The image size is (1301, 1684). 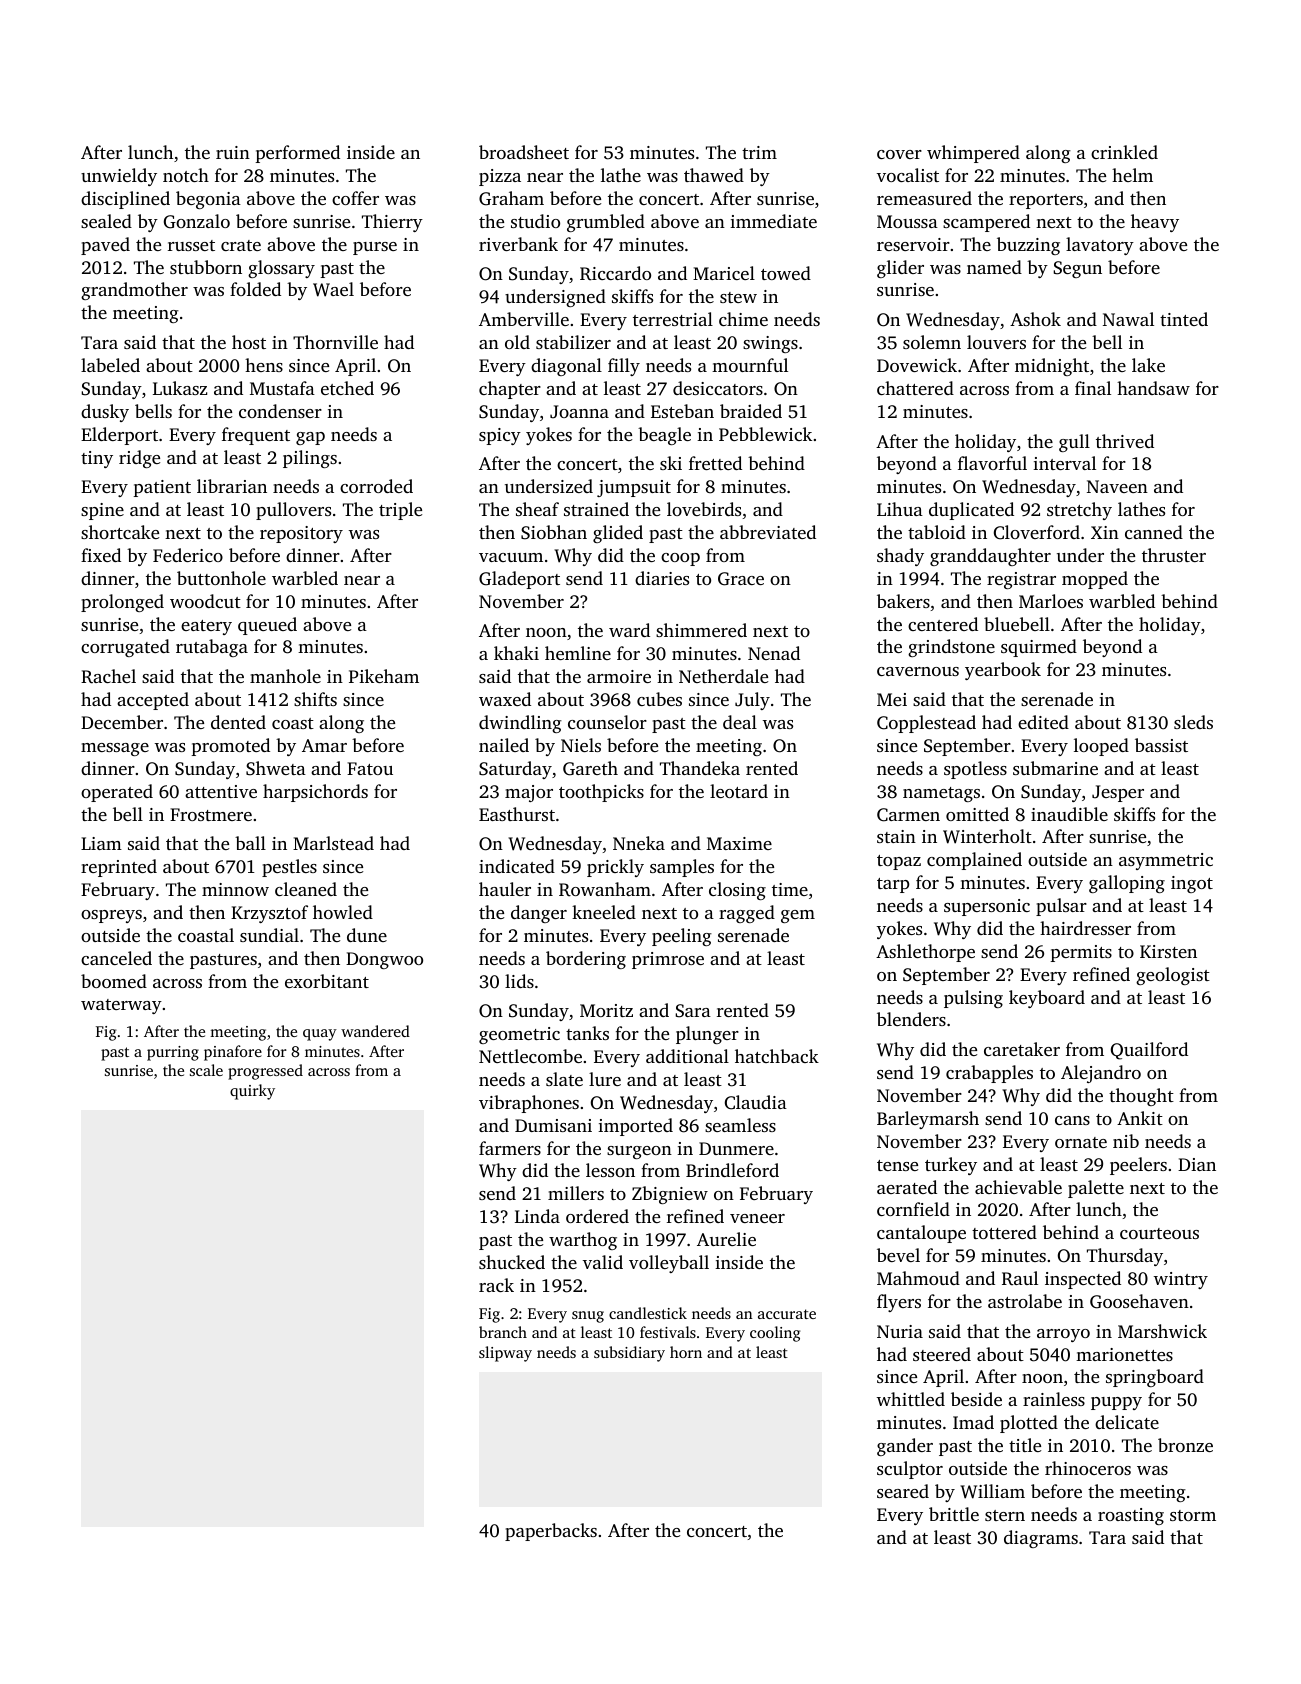 I want to click on eatery, so click(x=206, y=627).
